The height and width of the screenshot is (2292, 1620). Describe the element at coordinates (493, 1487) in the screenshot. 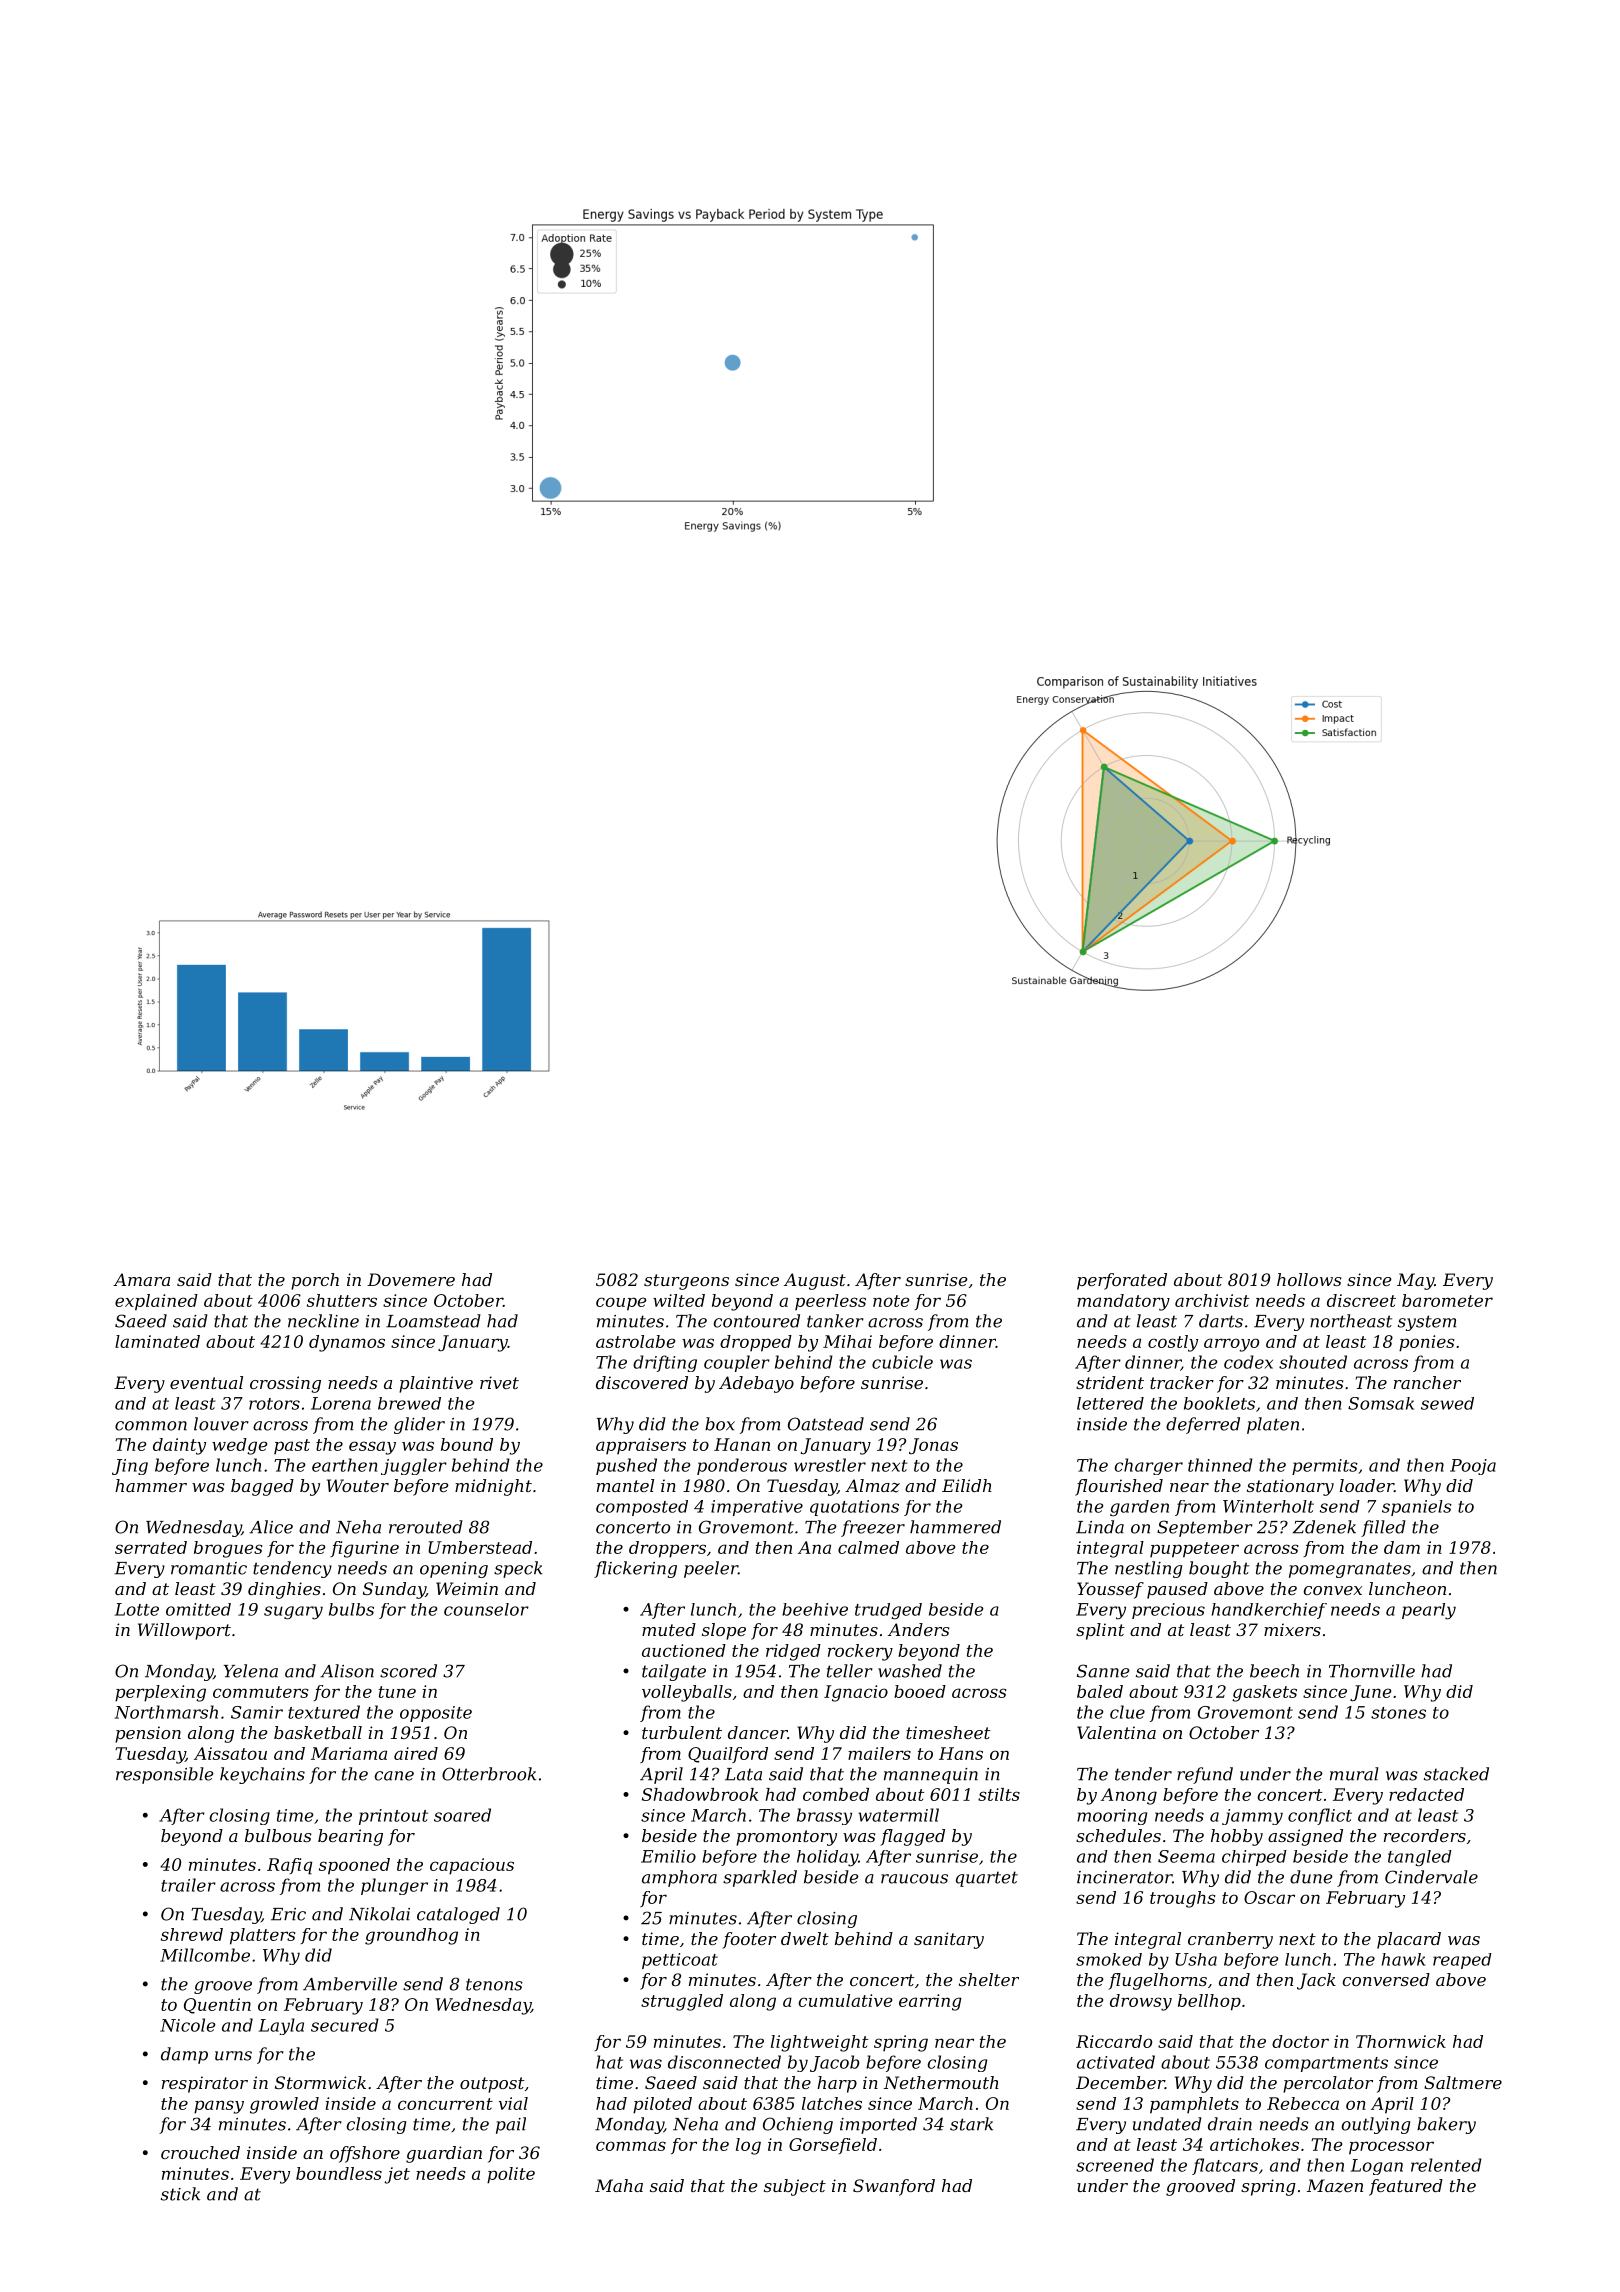

I see `midnight` at that location.
